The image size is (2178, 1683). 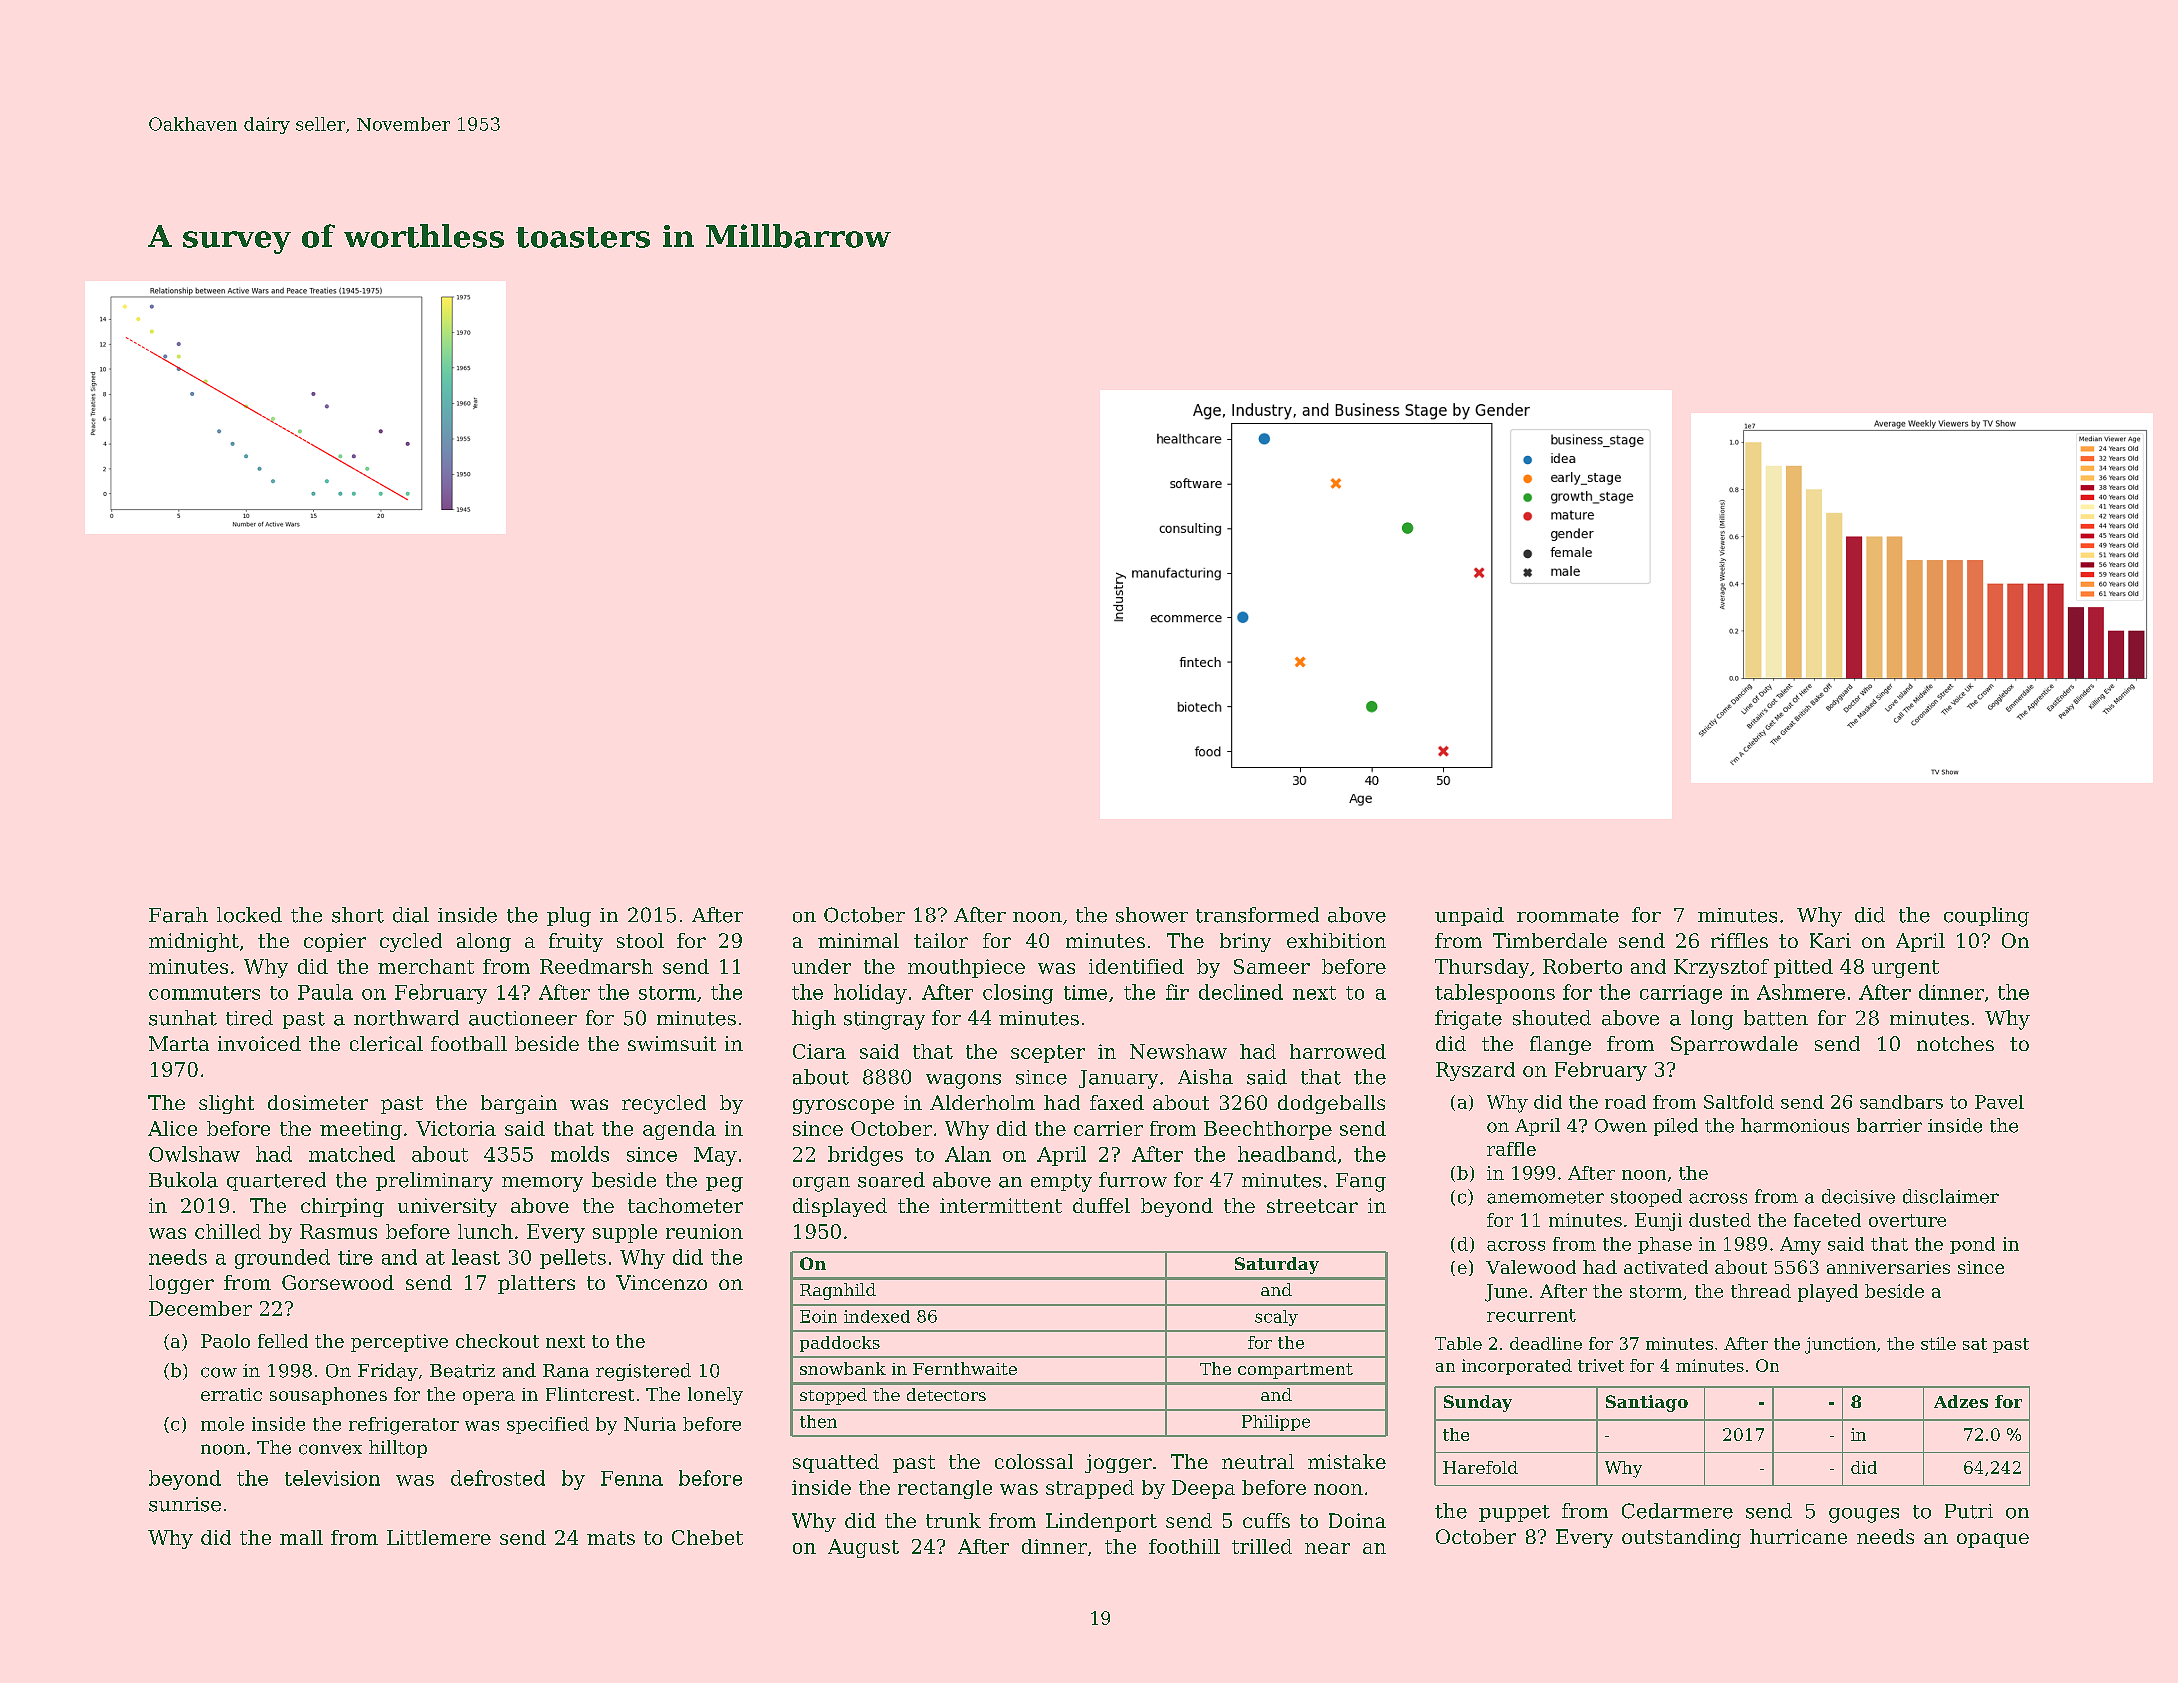 What do you see at coordinates (1582, 966) in the document?
I see `Roberto` at bounding box center [1582, 966].
